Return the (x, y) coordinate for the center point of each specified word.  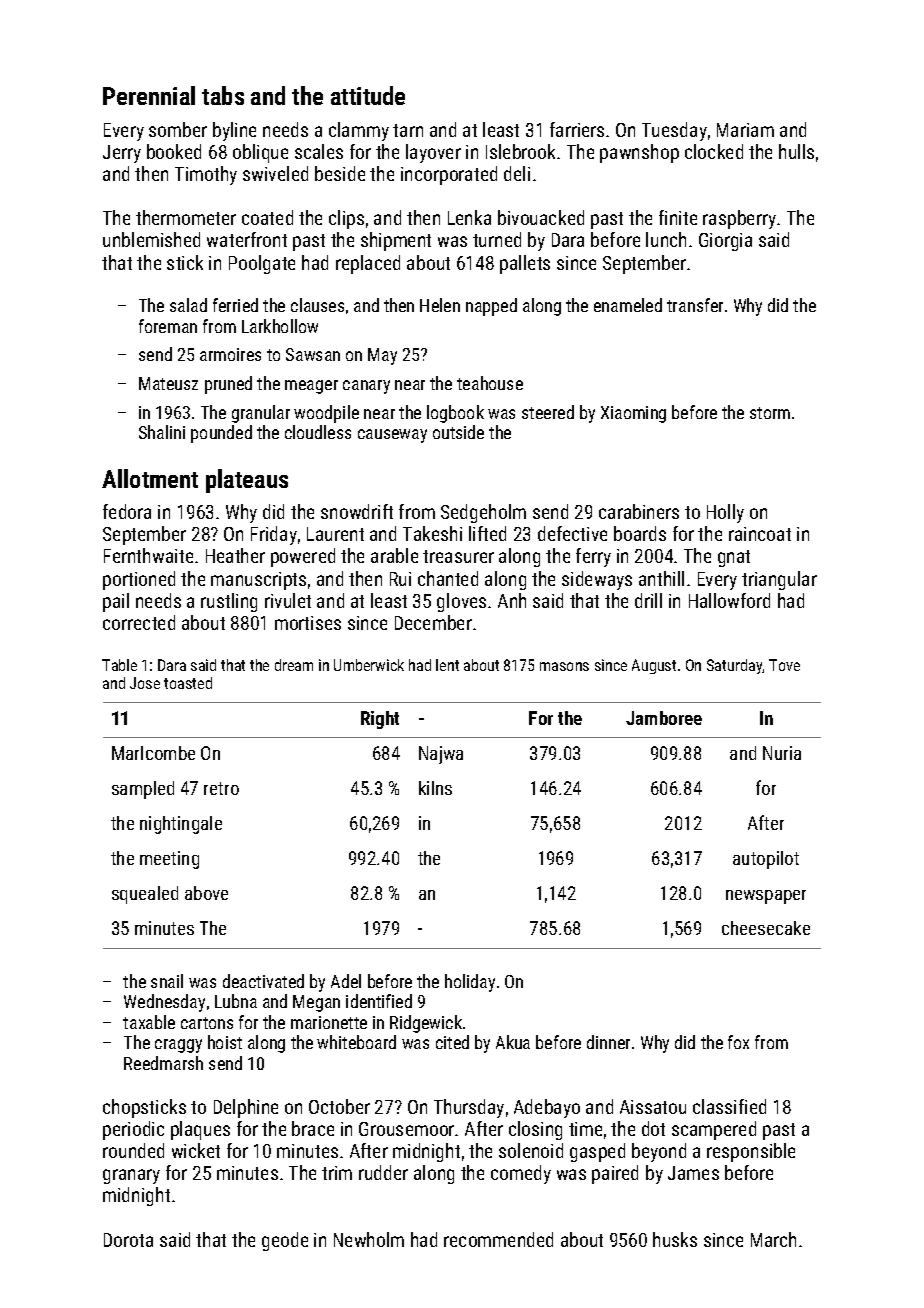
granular (261, 414)
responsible (751, 1152)
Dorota (128, 1240)
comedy (521, 1174)
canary (366, 387)
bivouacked (541, 217)
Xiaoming (633, 414)
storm (770, 413)
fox (738, 1042)
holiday (470, 983)
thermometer (186, 217)
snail (167, 981)
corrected (139, 622)
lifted (487, 533)
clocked (714, 151)
